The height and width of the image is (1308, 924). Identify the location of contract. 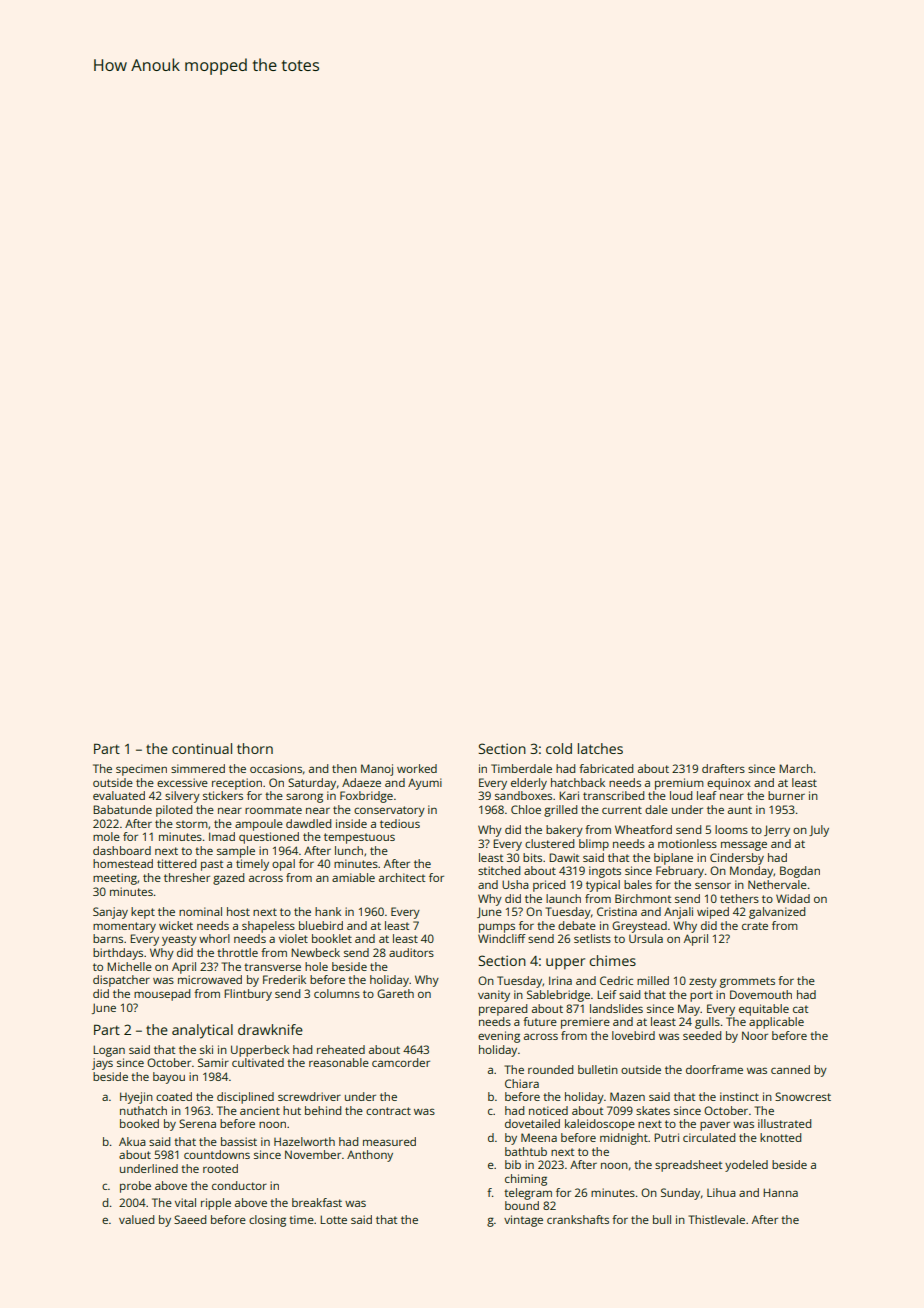
(388, 1111).
